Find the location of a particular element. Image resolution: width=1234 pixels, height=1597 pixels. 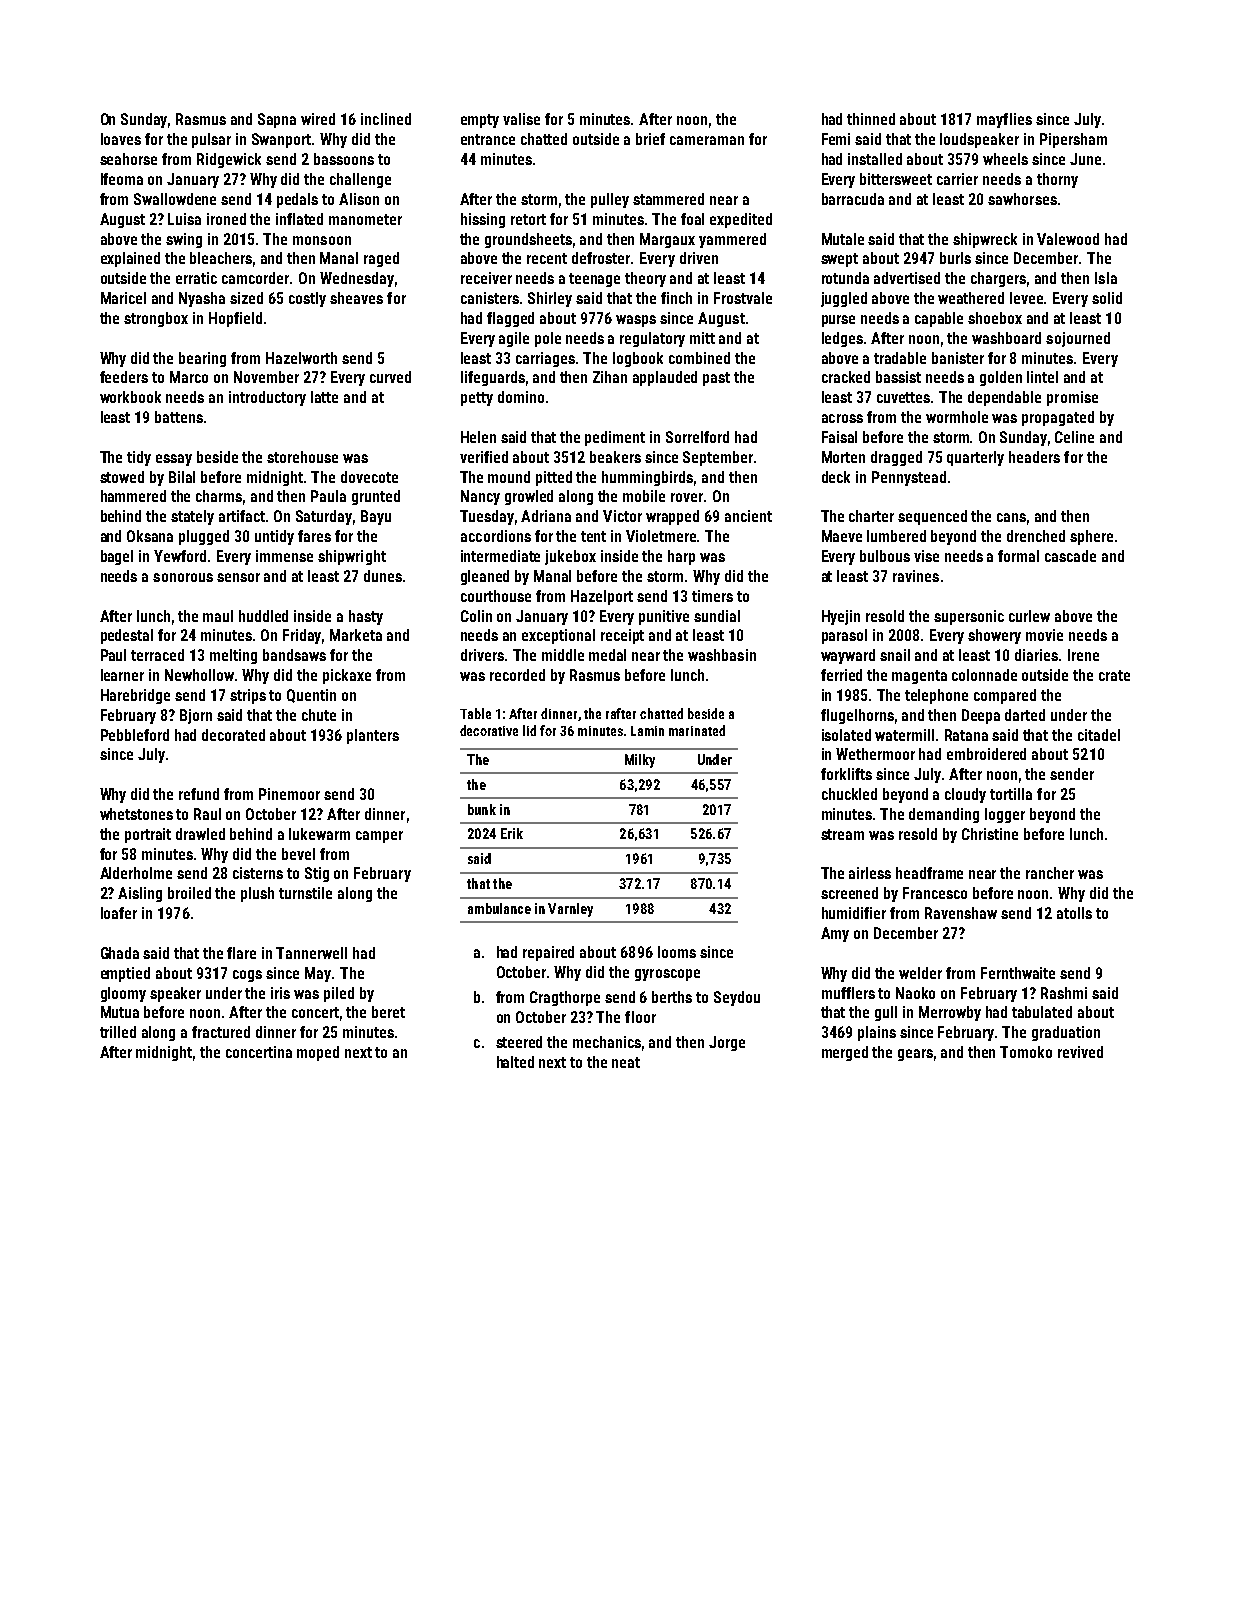

Naoko is located at coordinates (915, 993).
